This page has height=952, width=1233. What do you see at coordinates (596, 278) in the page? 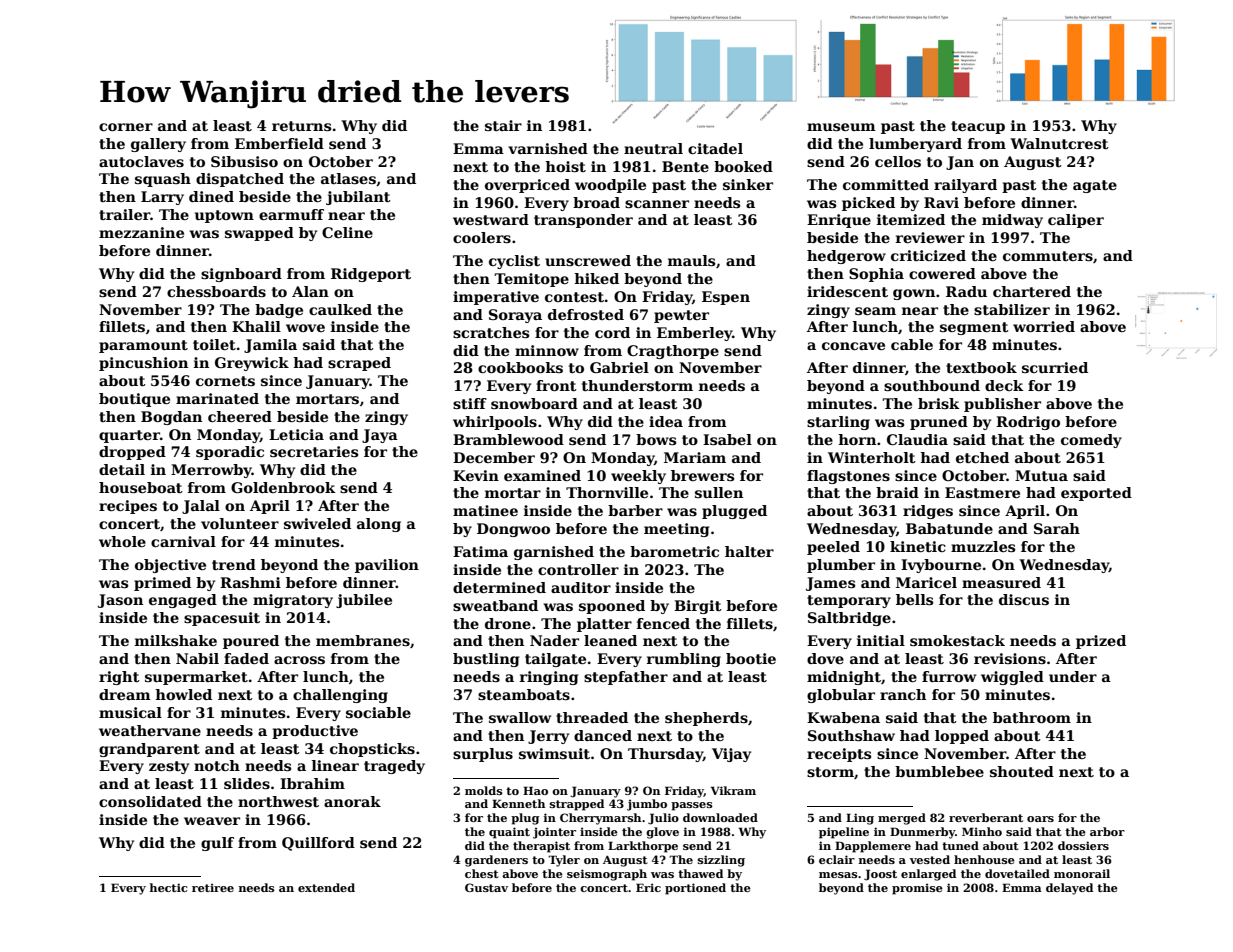
I see `hiked` at bounding box center [596, 278].
